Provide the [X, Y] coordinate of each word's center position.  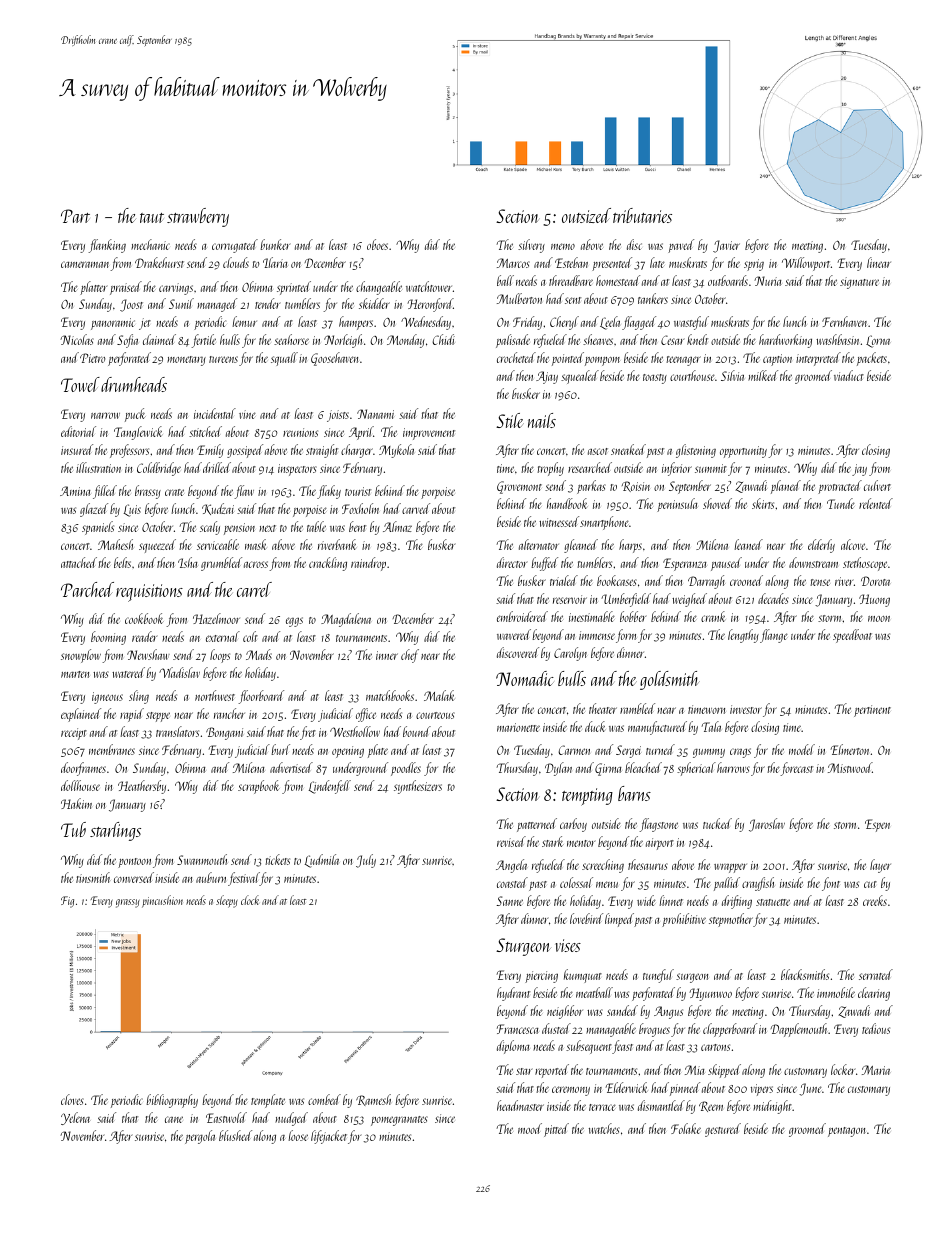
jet [145, 324]
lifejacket [329, 1137]
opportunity [743, 452]
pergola [200, 1137]
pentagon [847, 1132]
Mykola [396, 451]
